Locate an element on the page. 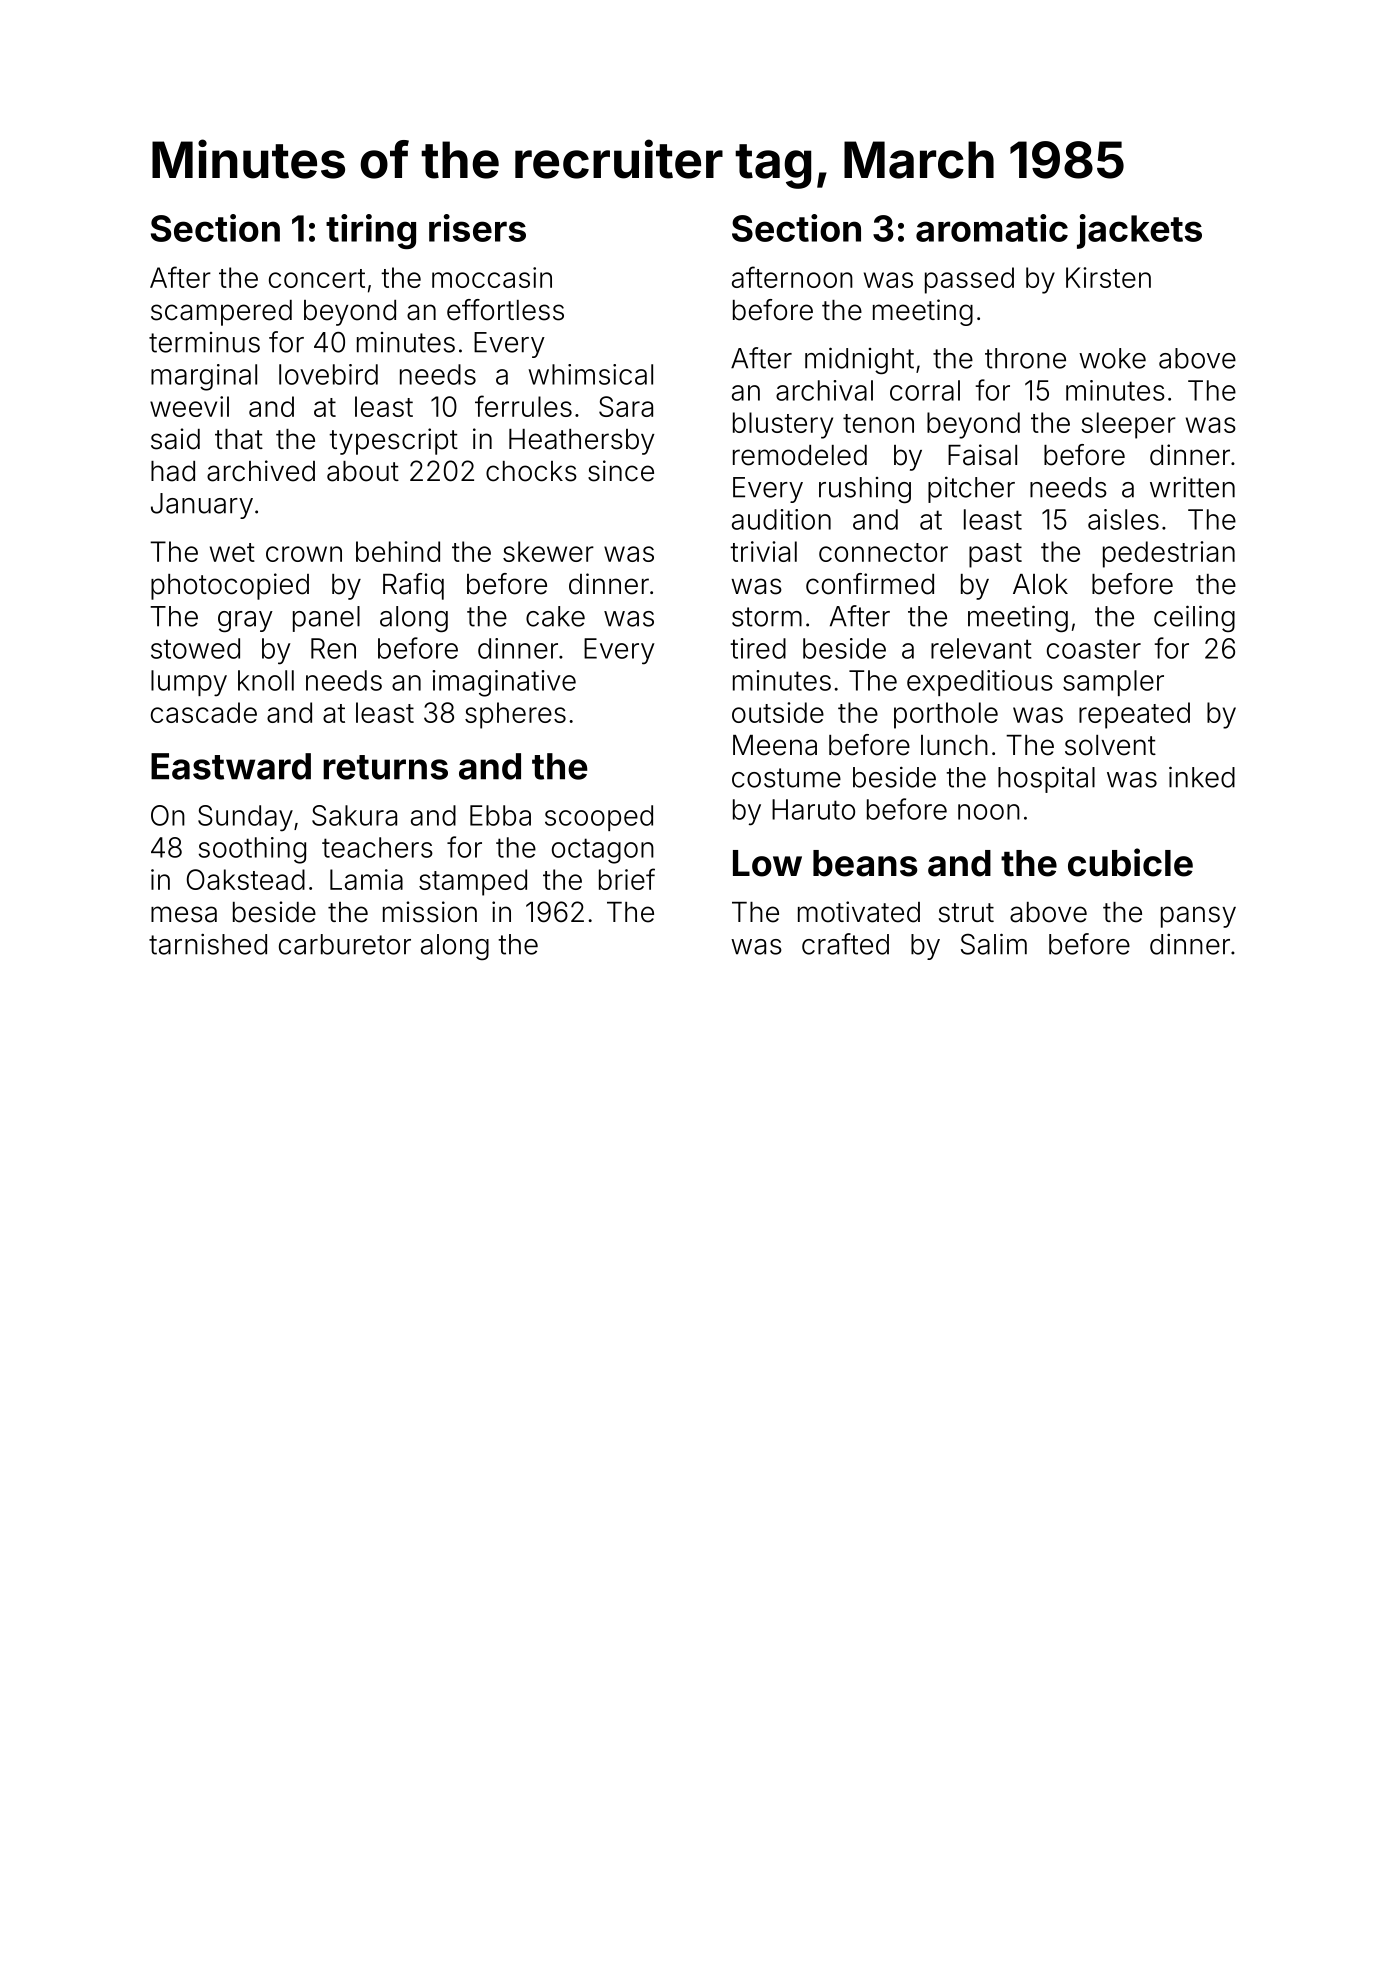 The width and height of the image is (1386, 1969). midnight is located at coordinates (859, 360).
